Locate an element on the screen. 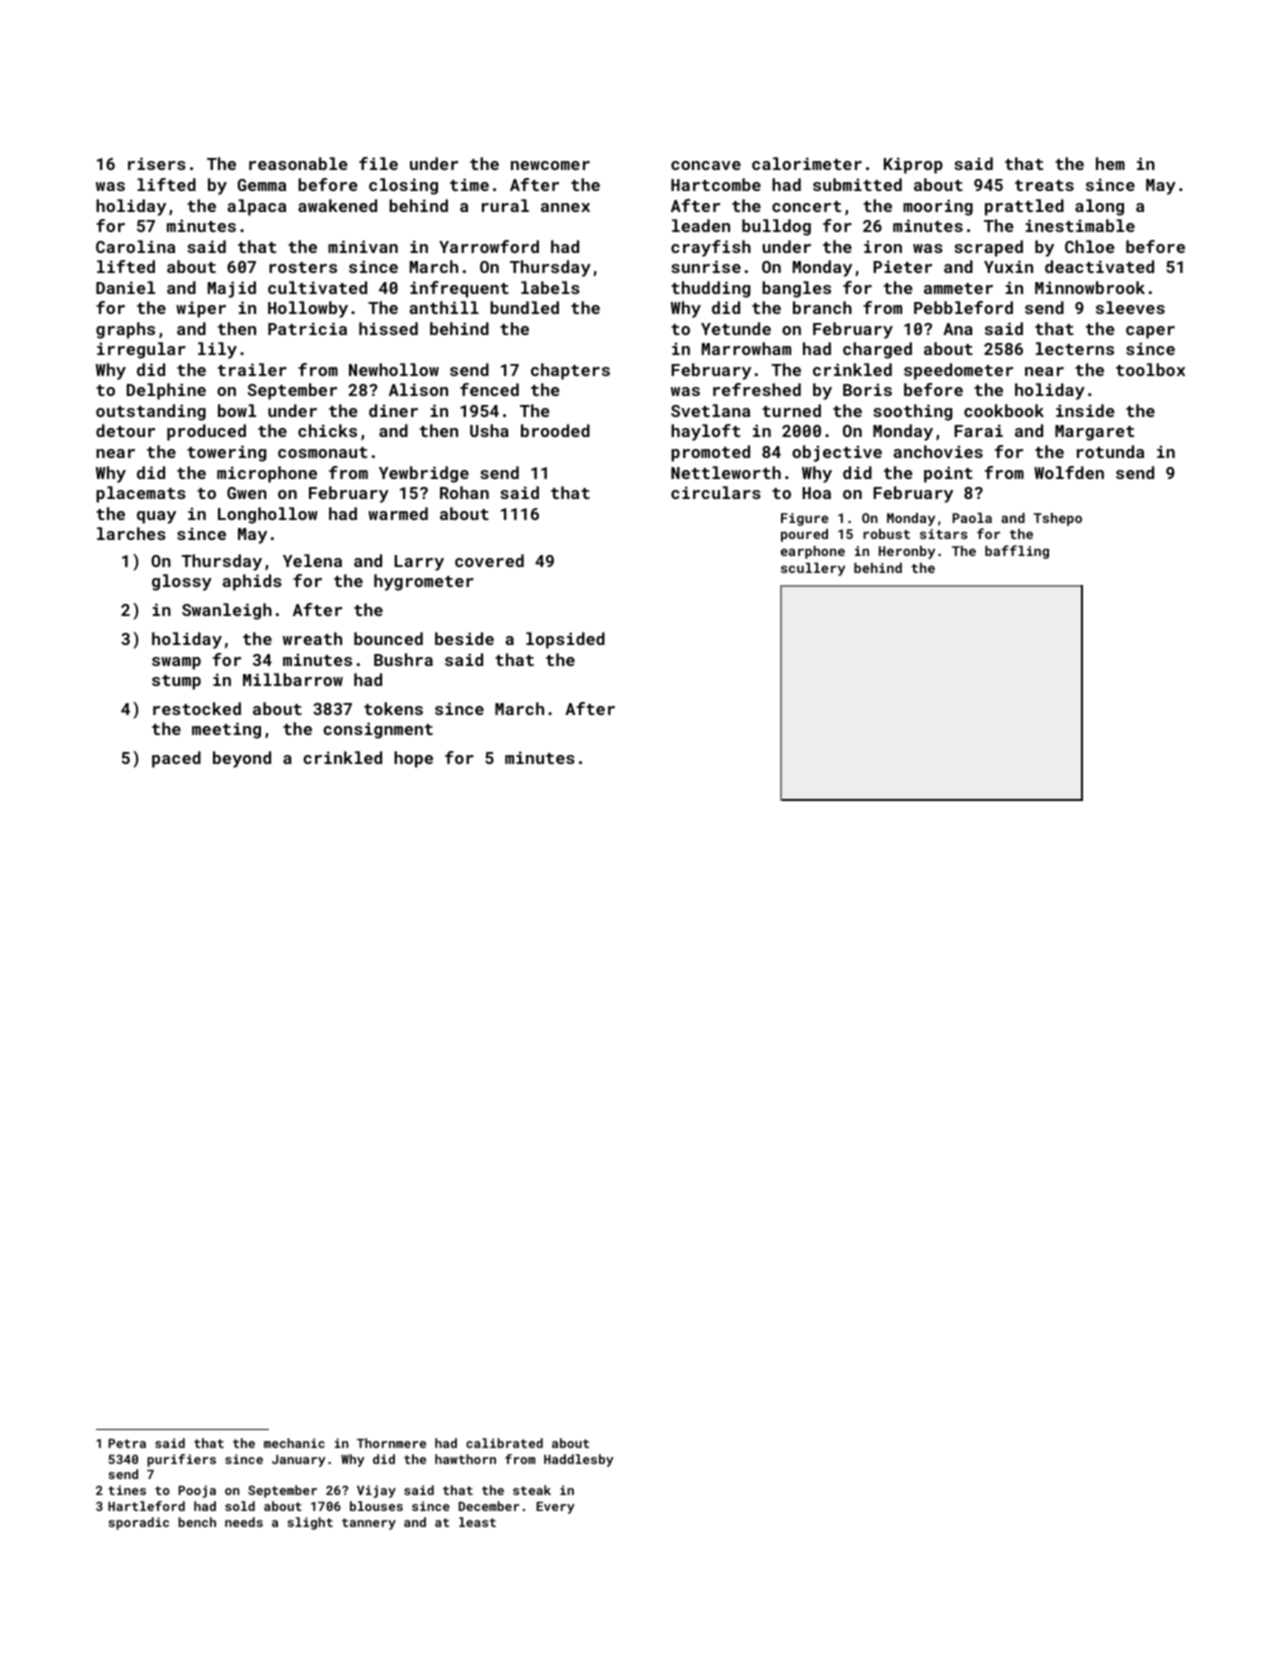 The height and width of the screenshot is (1667, 1288). hem is located at coordinates (1110, 163).
